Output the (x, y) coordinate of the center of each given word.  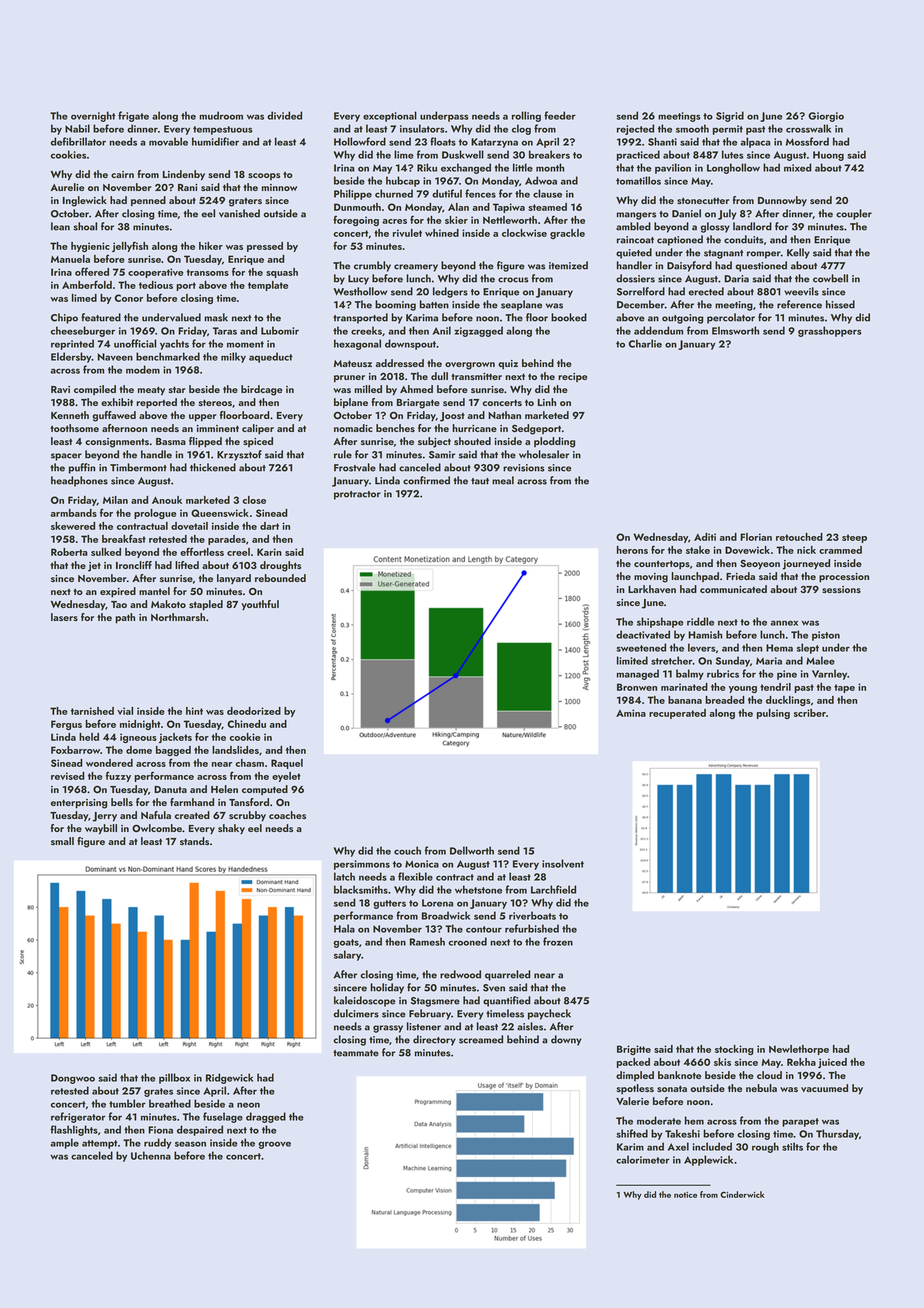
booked (569, 317)
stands (194, 841)
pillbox (174, 1078)
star (177, 389)
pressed (265, 247)
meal (503, 480)
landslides (235, 750)
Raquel (287, 764)
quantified (507, 1001)
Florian (756, 537)
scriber (810, 713)
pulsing (773, 714)
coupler (854, 214)
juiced (832, 1063)
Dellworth (472, 850)
